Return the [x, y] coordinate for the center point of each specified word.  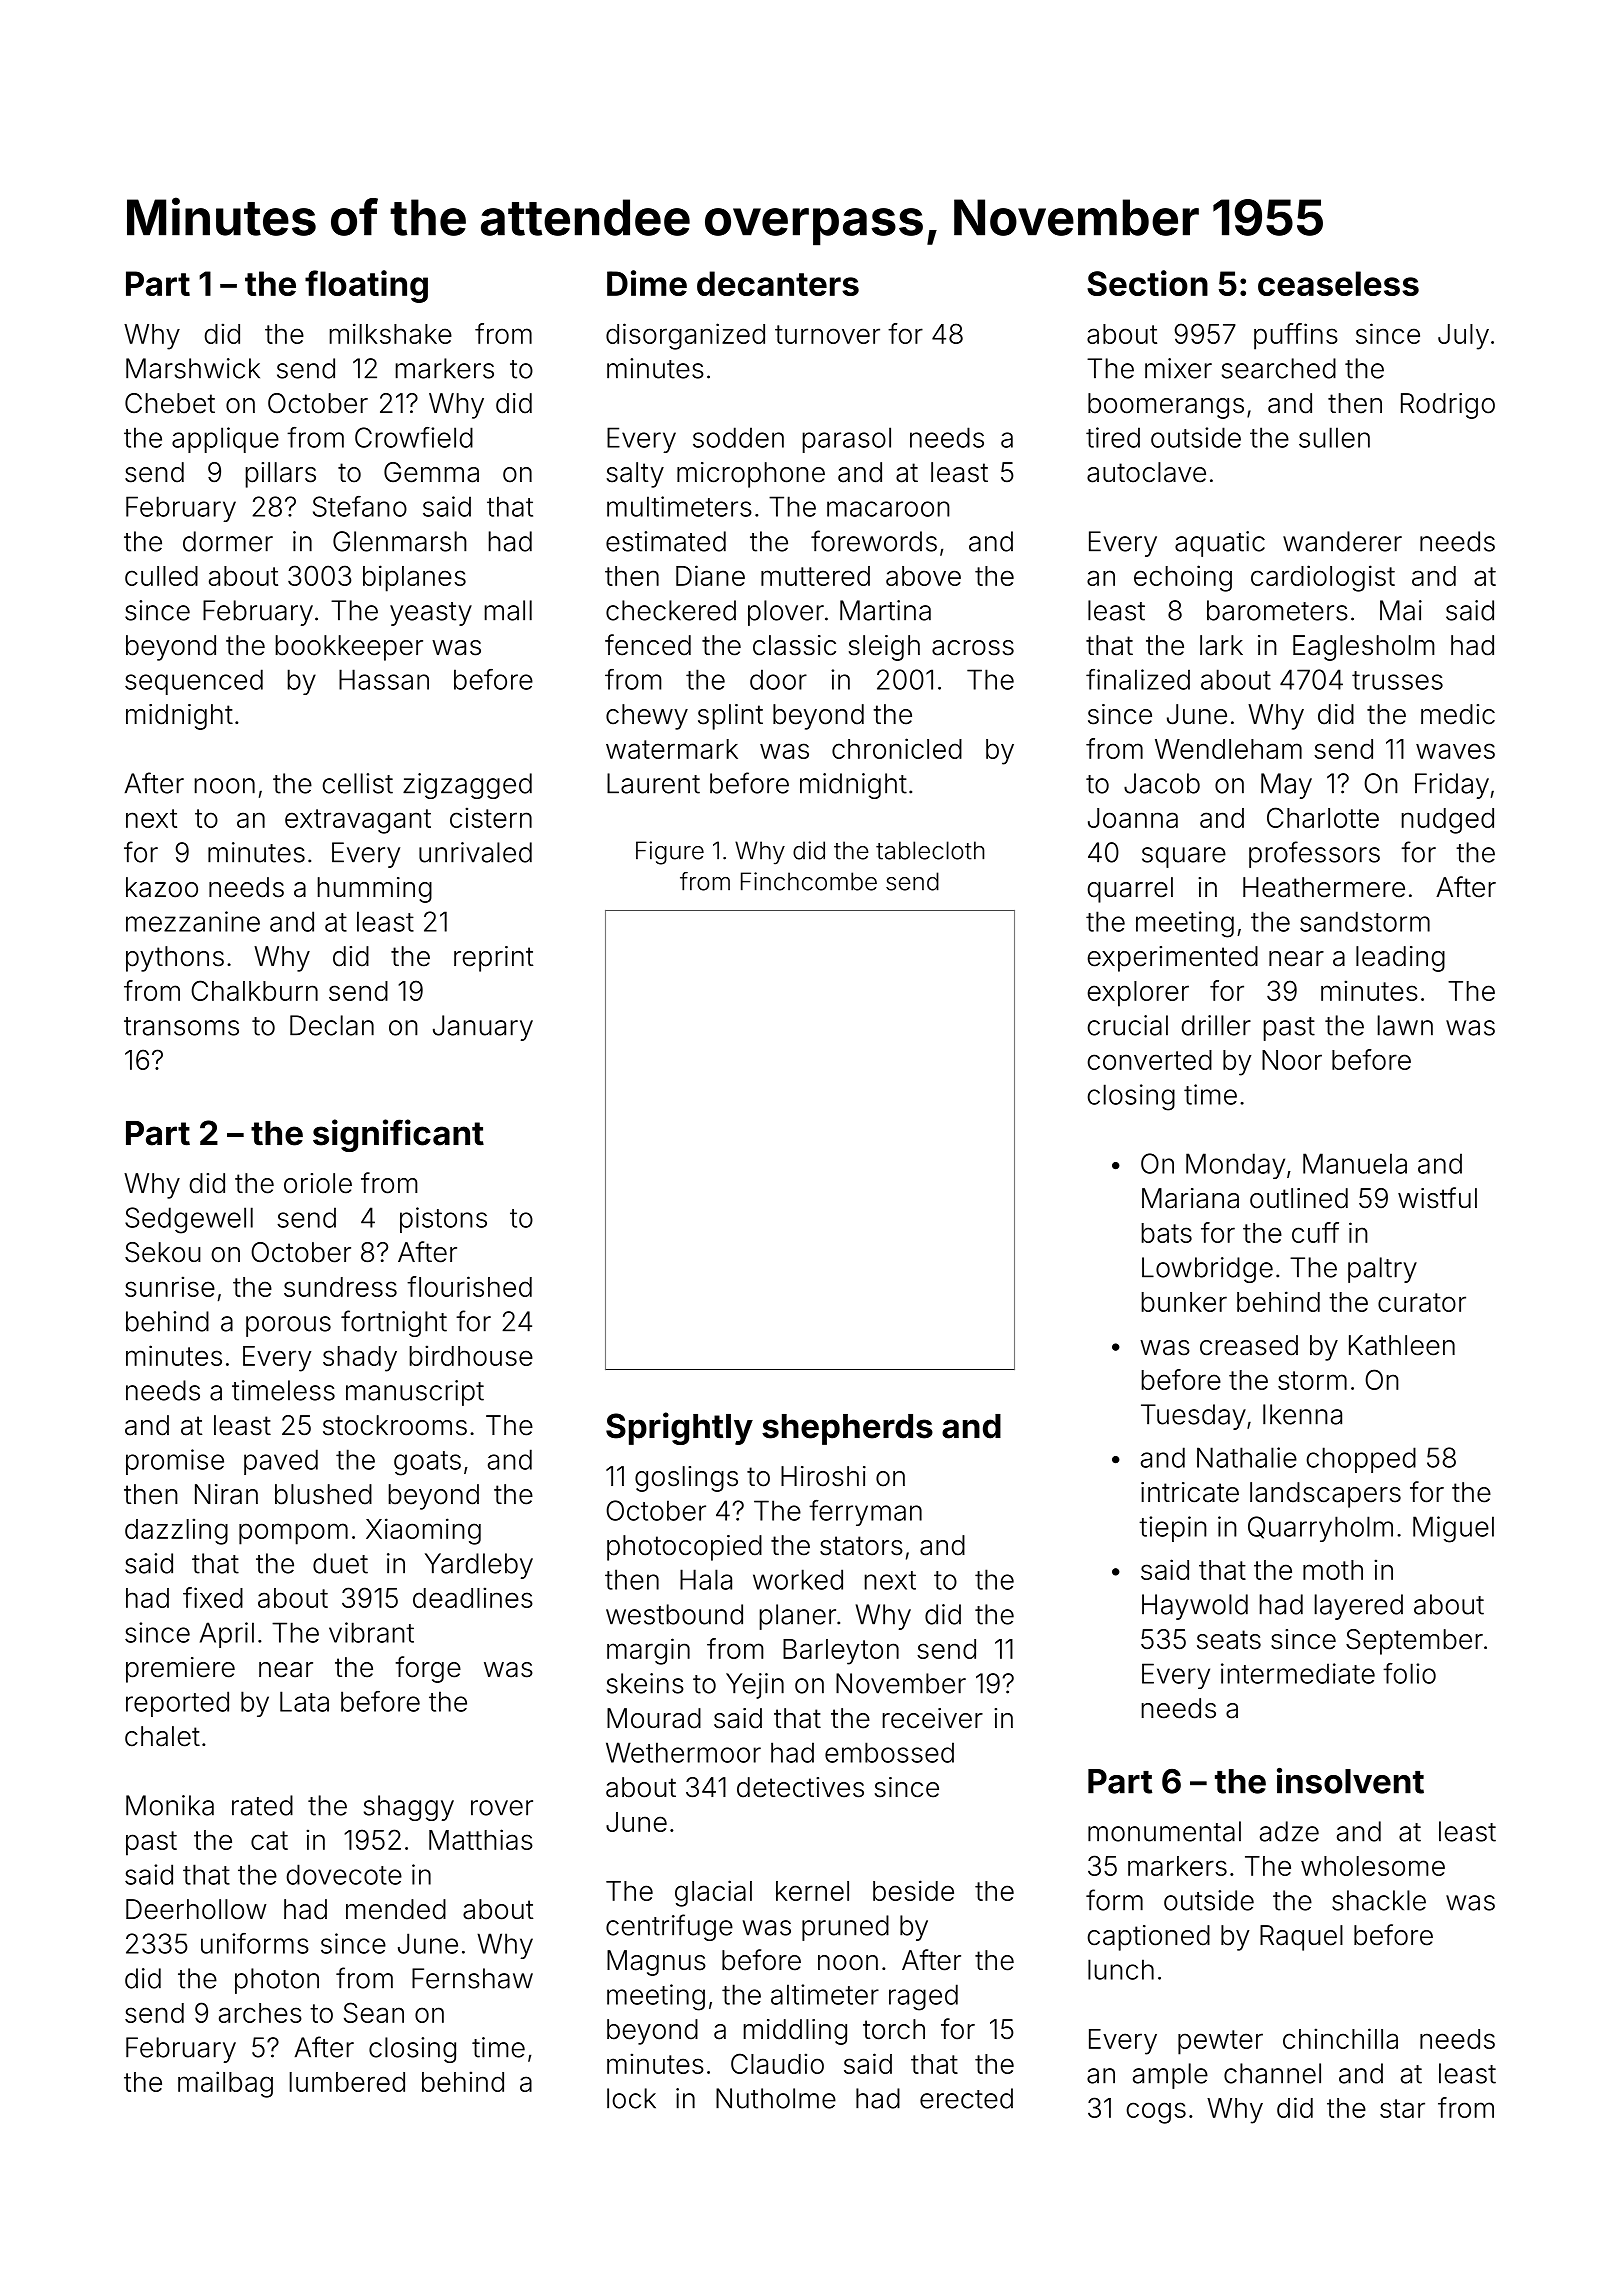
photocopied [684, 1548]
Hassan [384, 679]
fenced [648, 645]
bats [1167, 1233]
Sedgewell [189, 1220]
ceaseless [1338, 283]
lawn [1405, 1025]
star [1402, 2108]
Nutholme [776, 2098]
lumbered [347, 2082]
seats [1229, 1640]
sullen [1334, 437]
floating [366, 286]
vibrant [371, 1632]
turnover [827, 334]
